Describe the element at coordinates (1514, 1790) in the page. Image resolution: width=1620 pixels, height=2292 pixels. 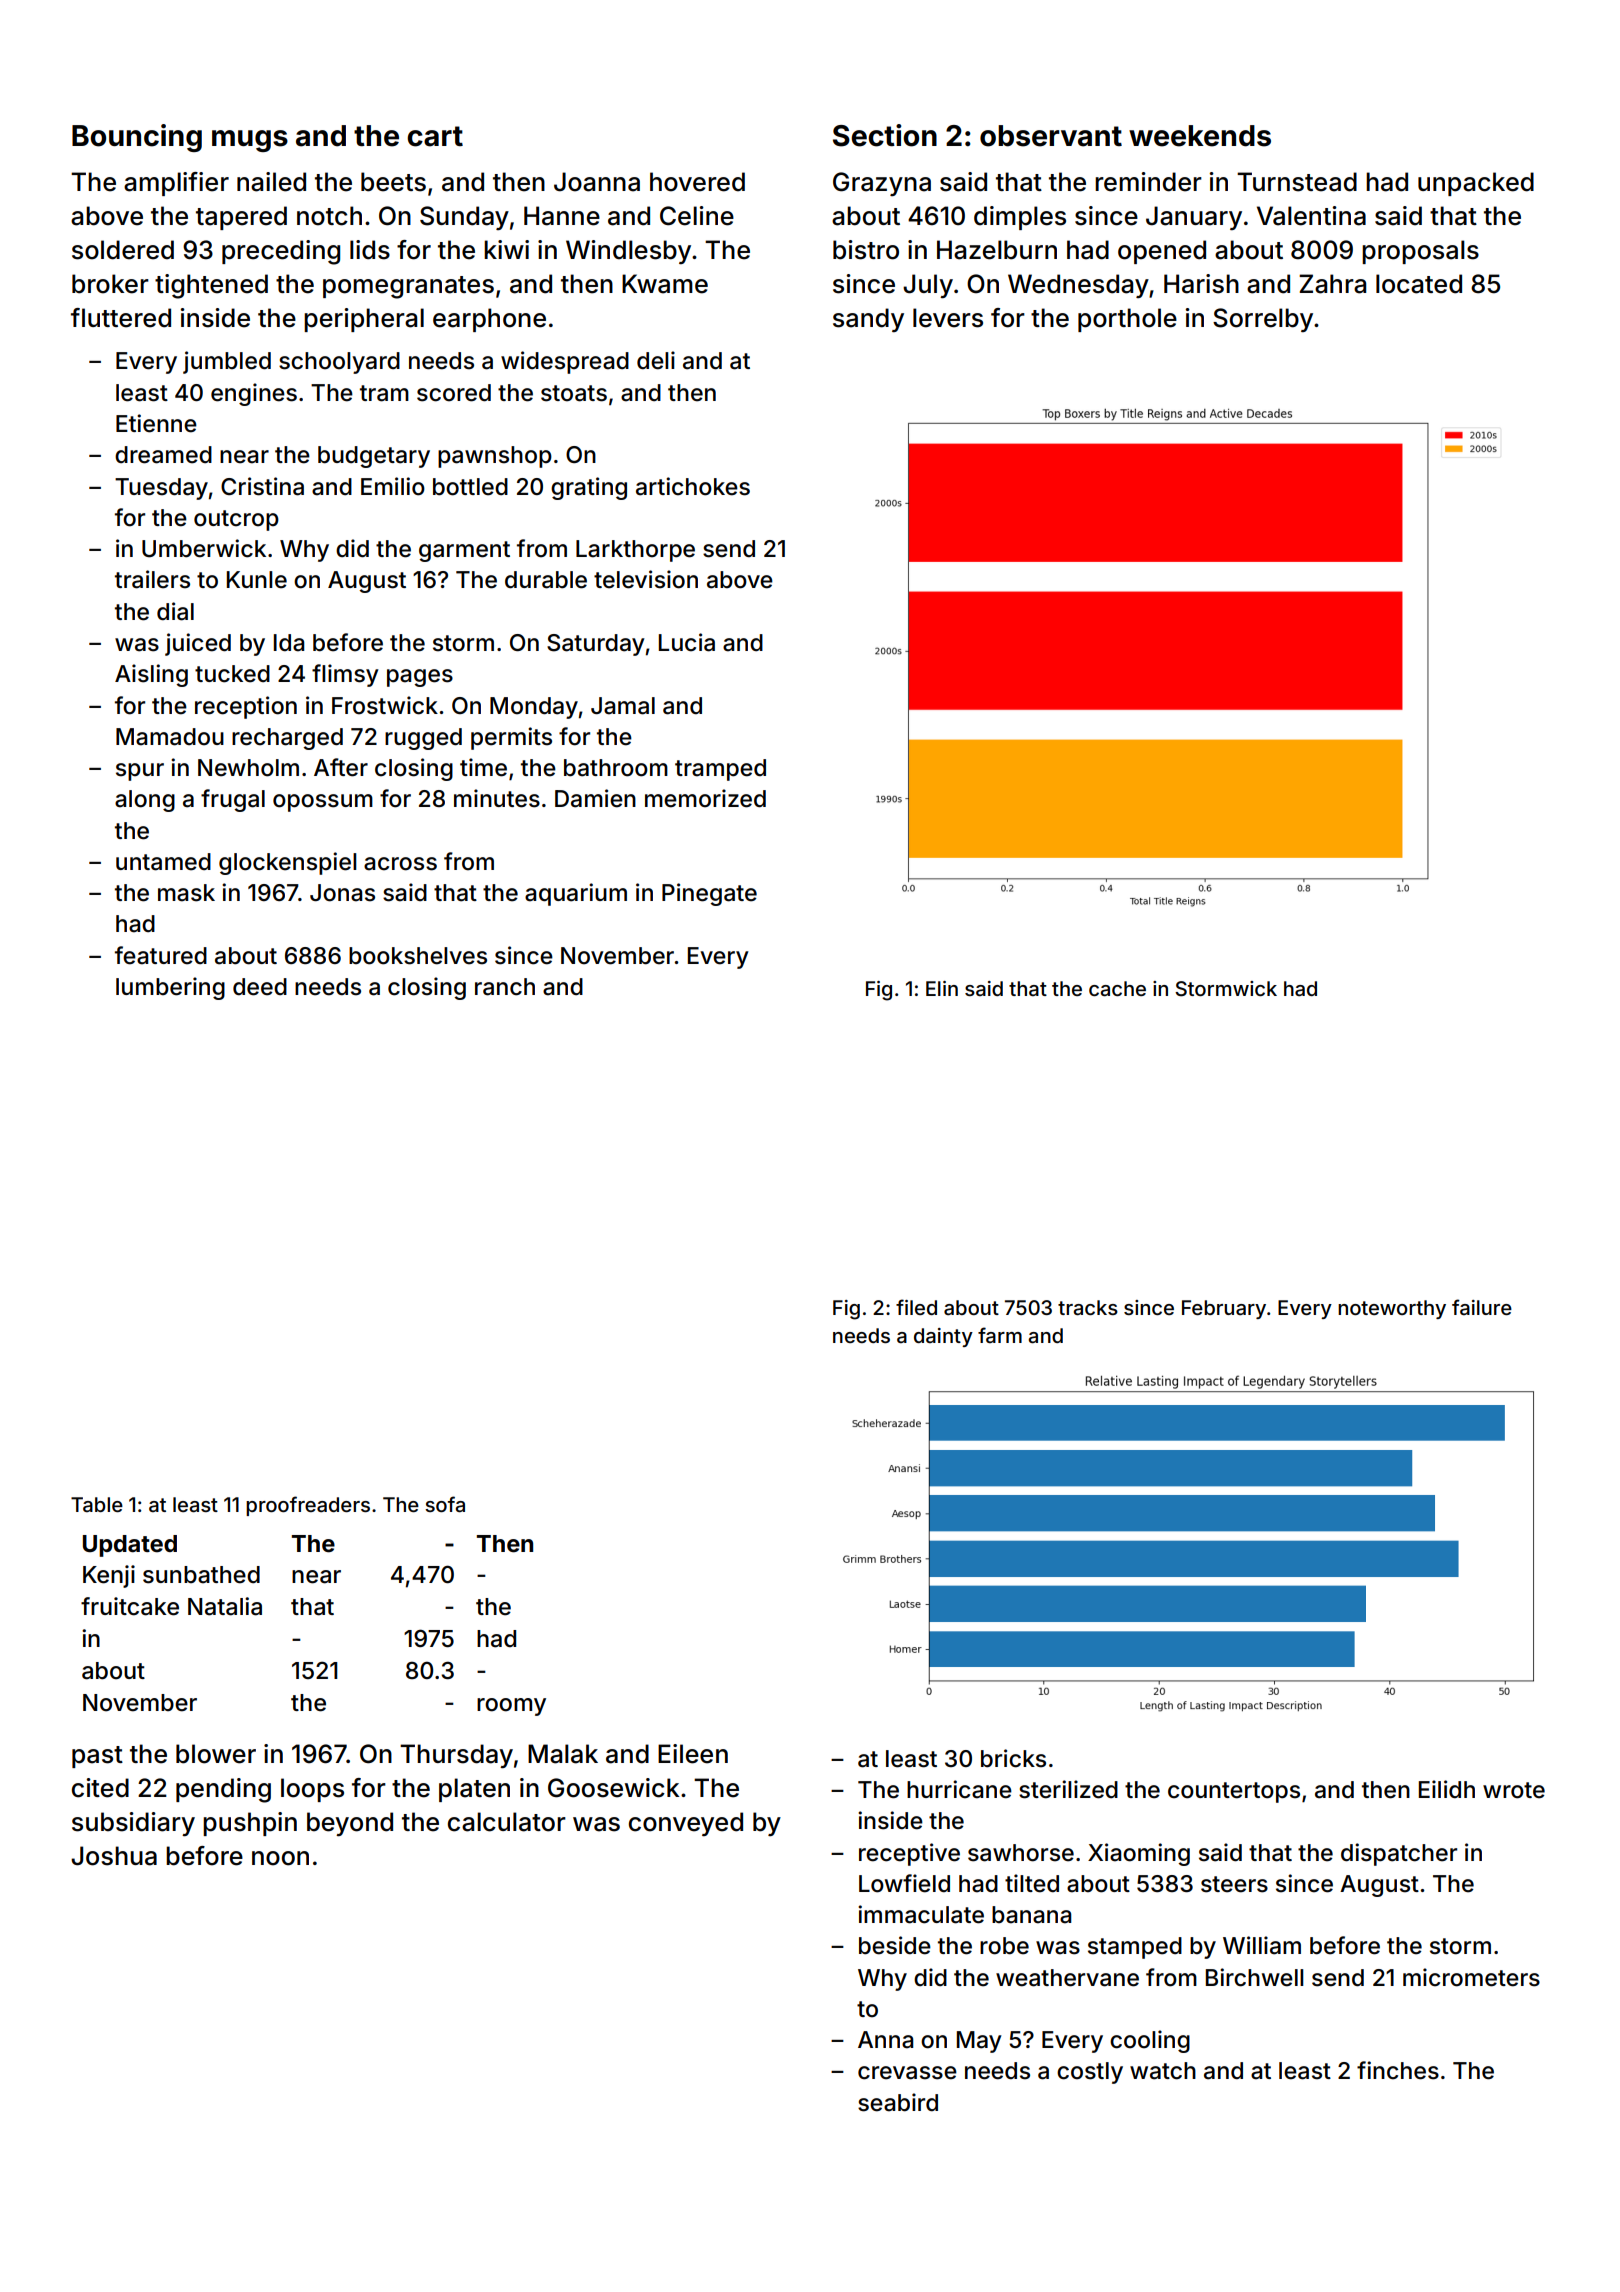
I see `wrote` at that location.
